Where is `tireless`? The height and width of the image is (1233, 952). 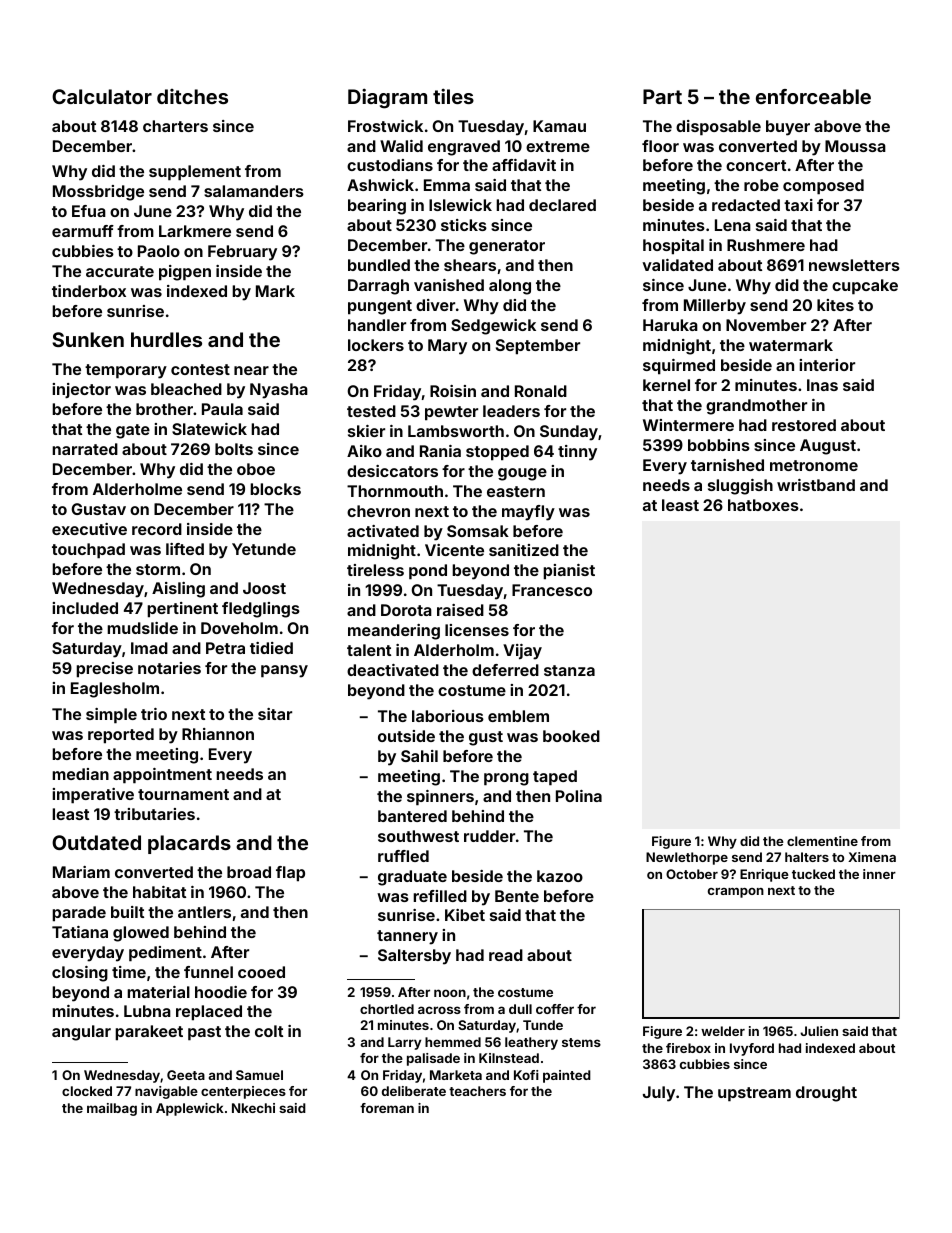
tireless is located at coordinates (375, 570).
